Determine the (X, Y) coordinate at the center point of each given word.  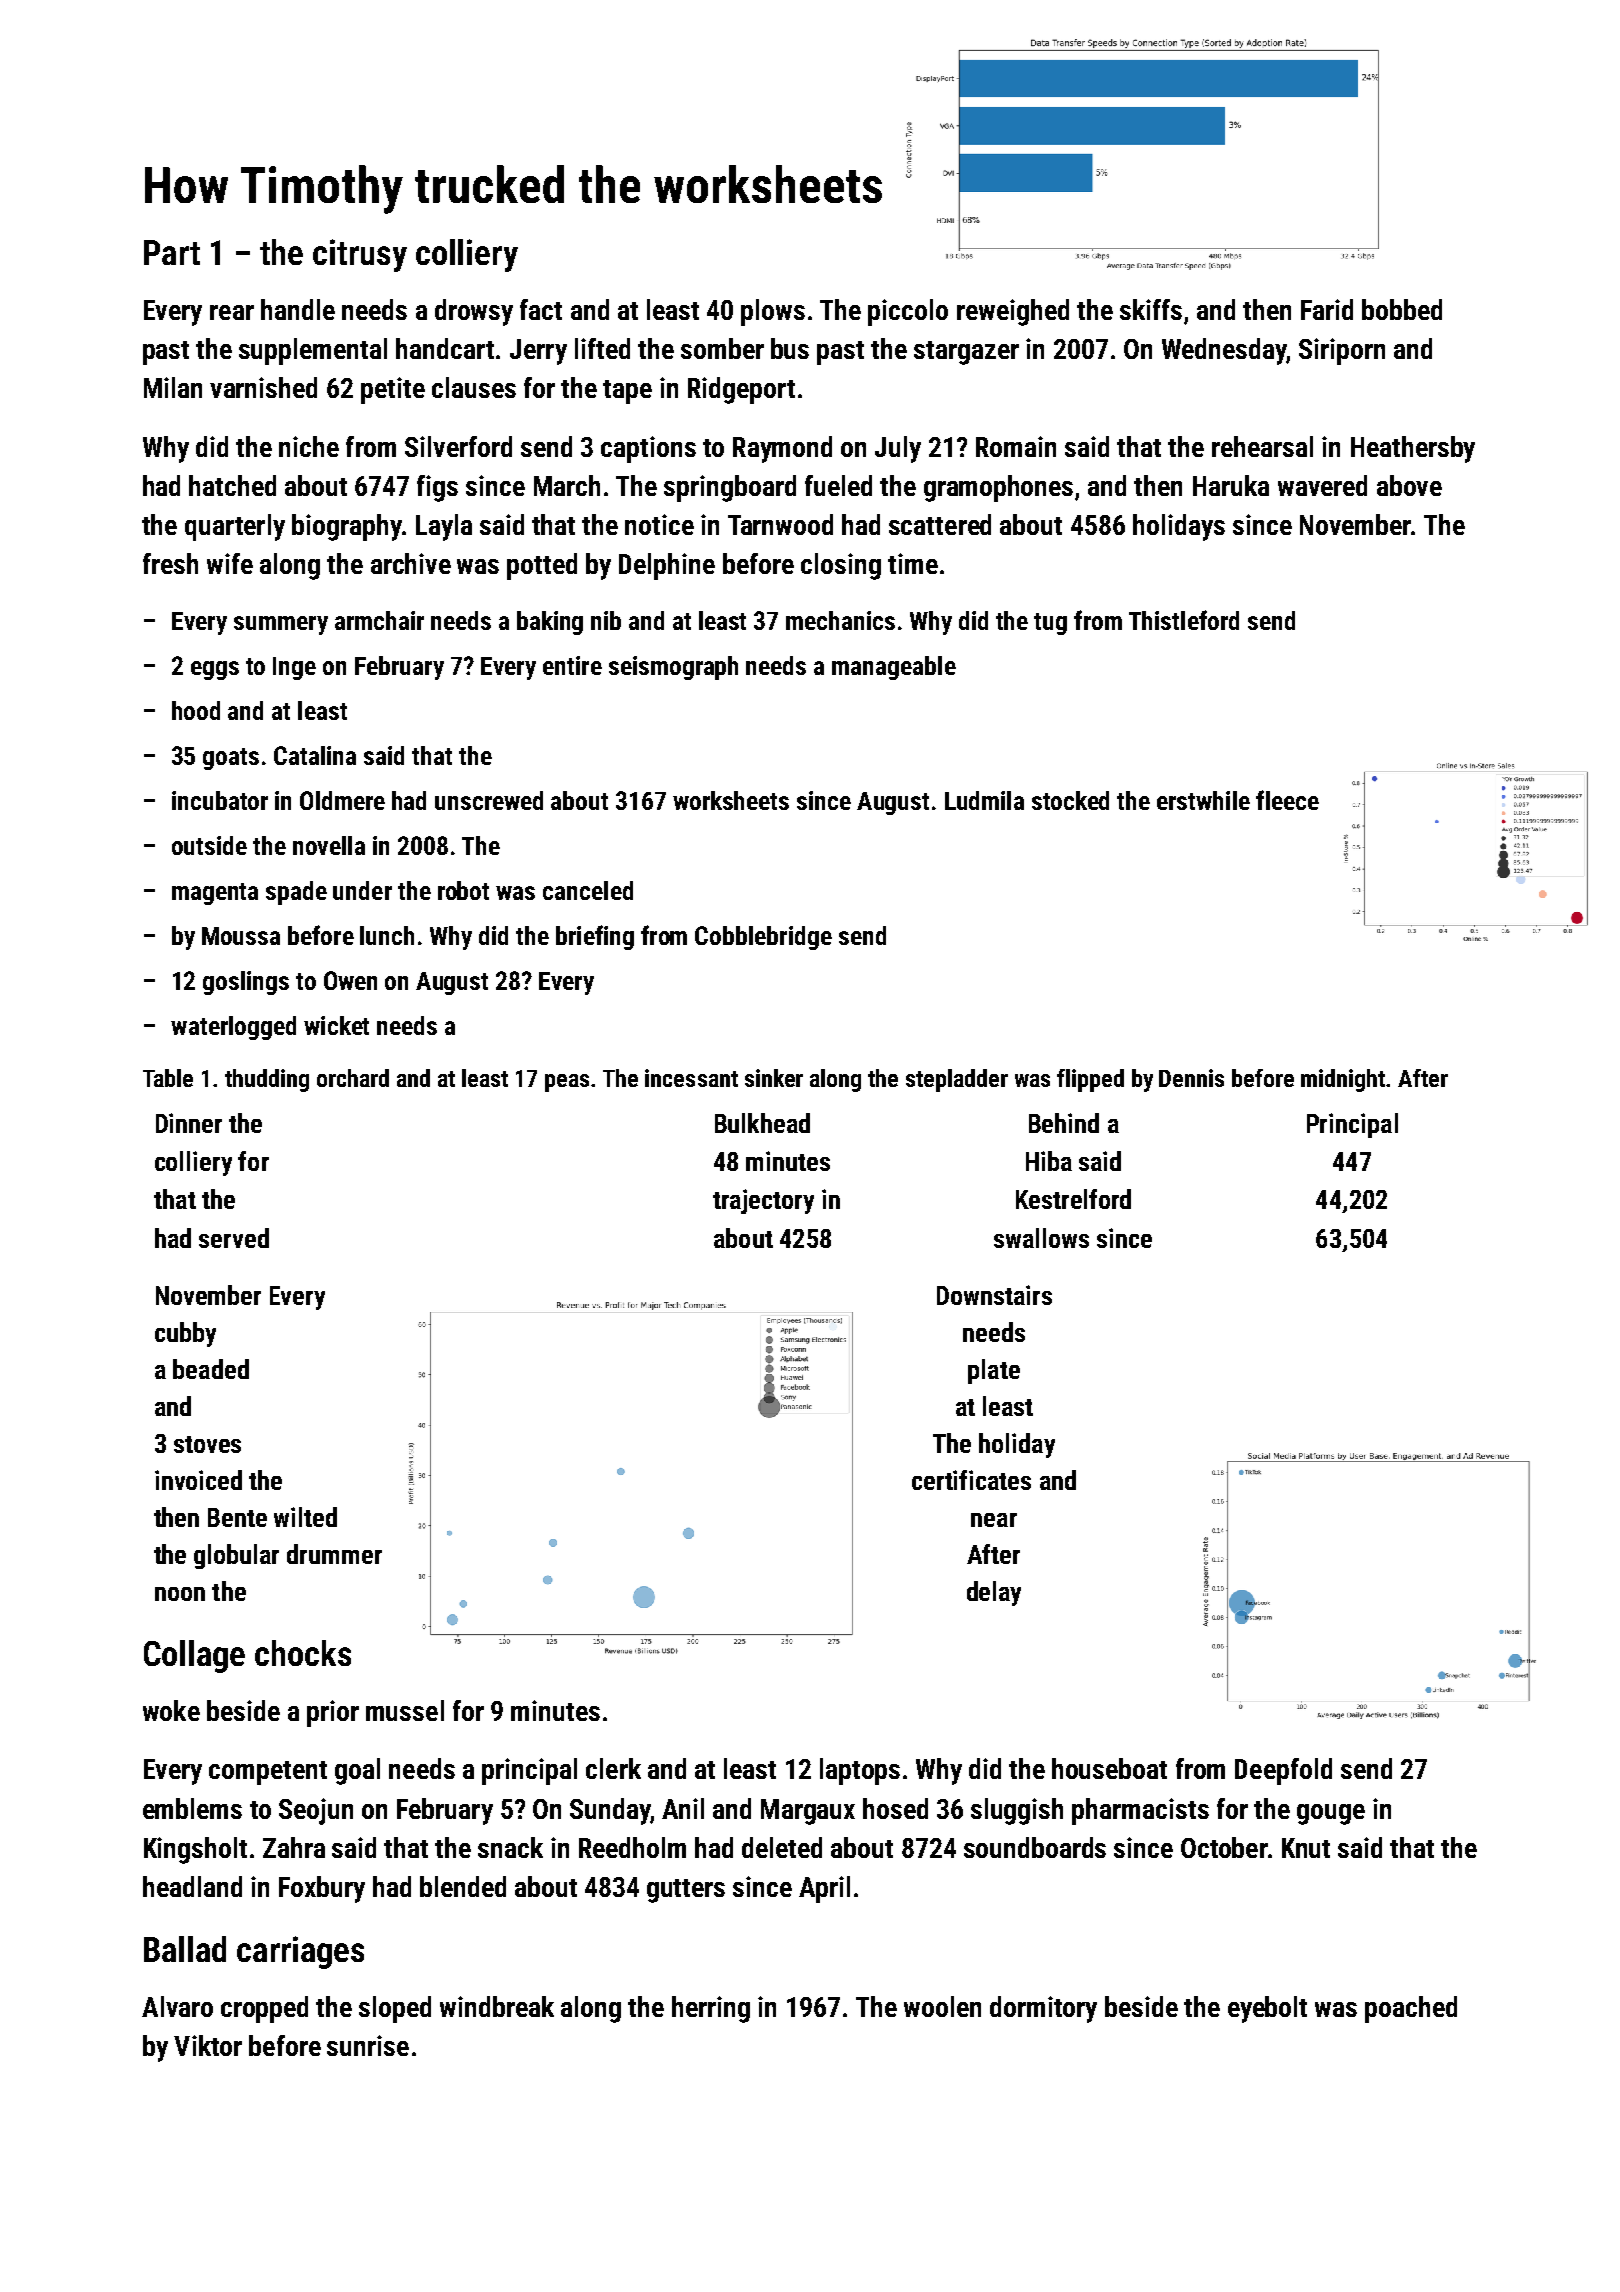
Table (168, 1078)
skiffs (1151, 309)
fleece (1287, 800)
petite (393, 390)
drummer (334, 1554)
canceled (588, 890)
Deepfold (1283, 1771)
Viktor (208, 2045)
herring (711, 2009)
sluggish (1017, 1811)
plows (773, 312)
